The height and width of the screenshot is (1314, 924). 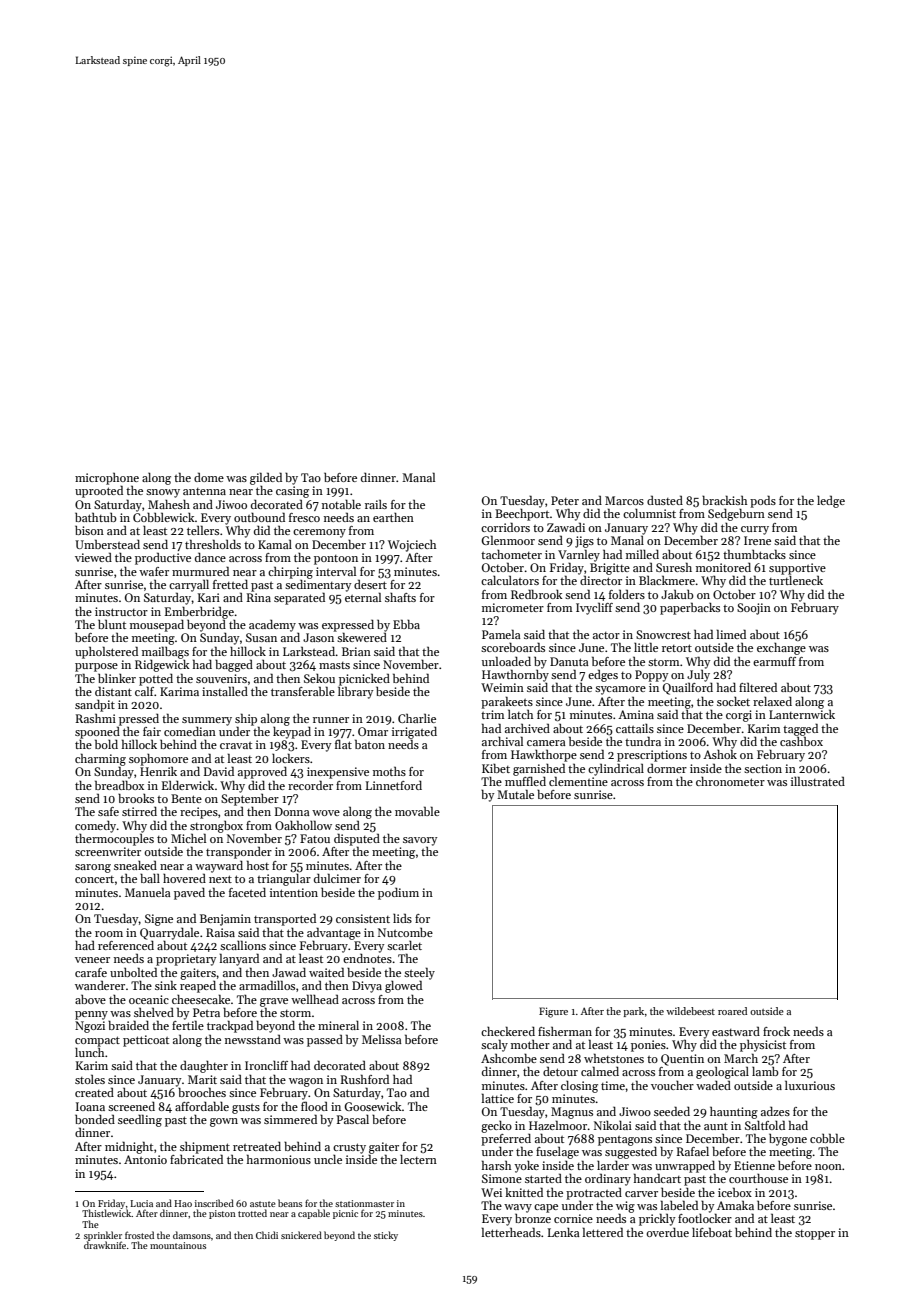 What do you see at coordinates (564, 1232) in the screenshot?
I see `Lenka` at bounding box center [564, 1232].
